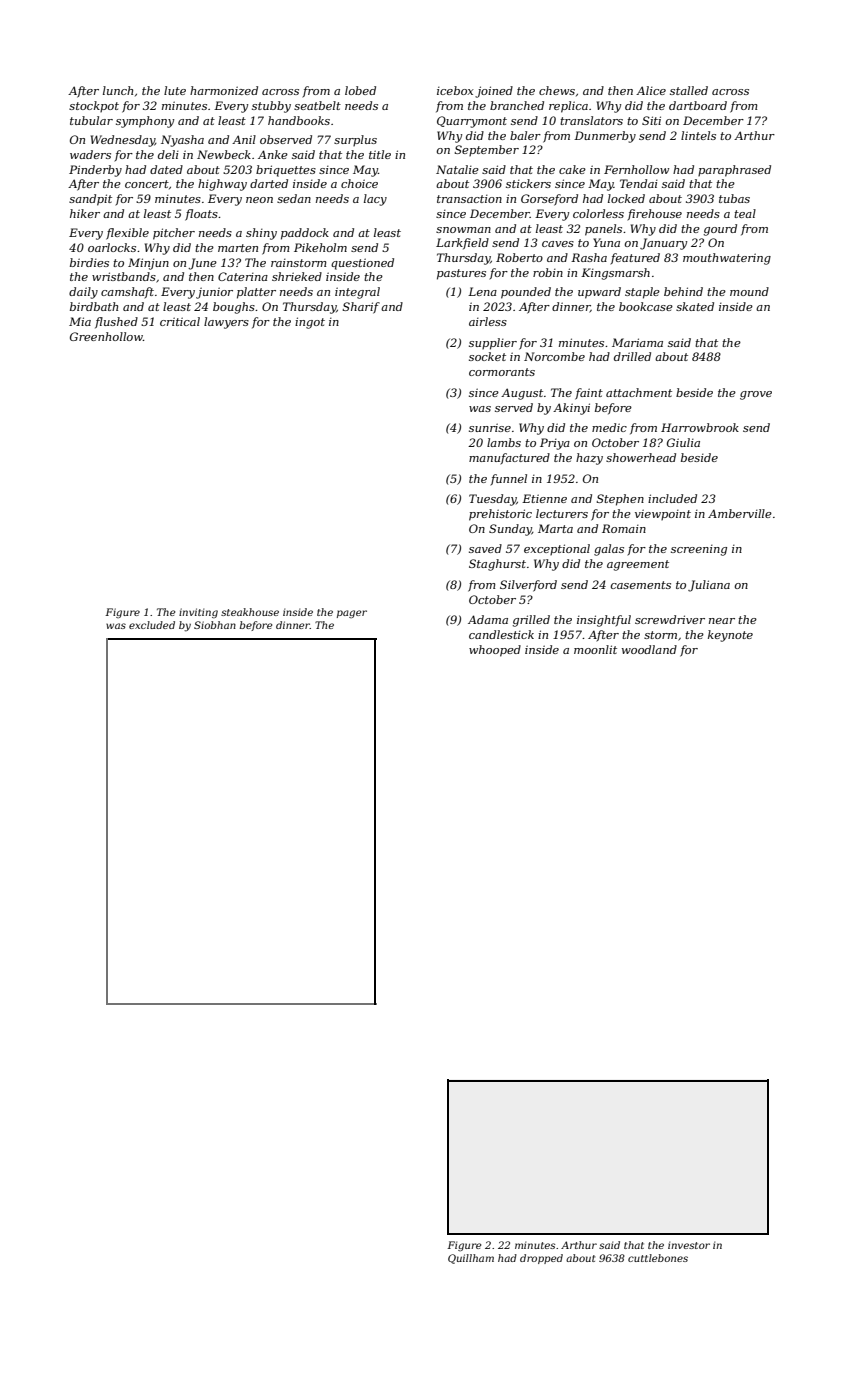 The image size is (849, 1400). Describe the element at coordinates (215, 625) in the document. I see `Siobhan` at that location.
